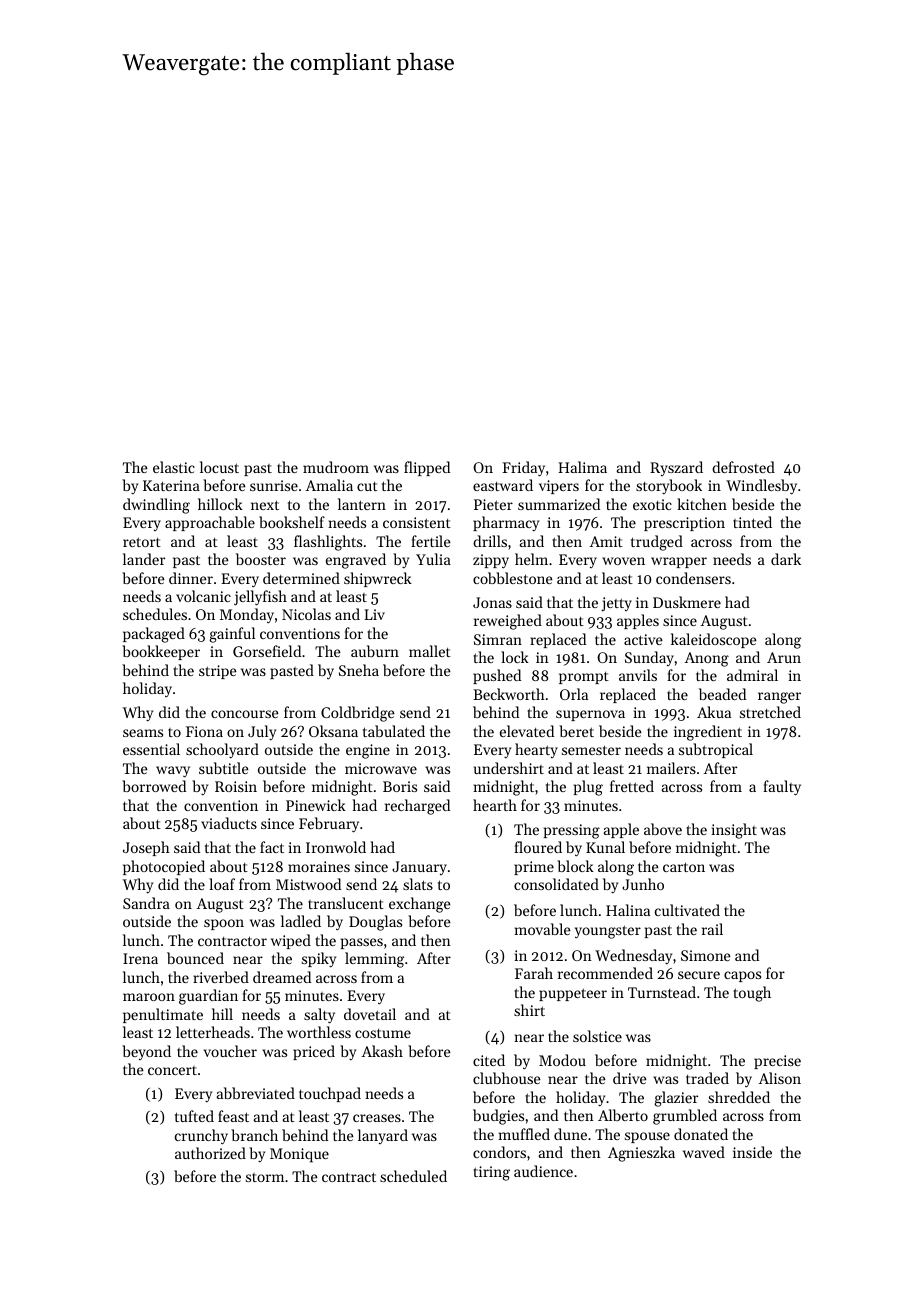 The height and width of the screenshot is (1308, 924). I want to click on lemming, so click(374, 960).
